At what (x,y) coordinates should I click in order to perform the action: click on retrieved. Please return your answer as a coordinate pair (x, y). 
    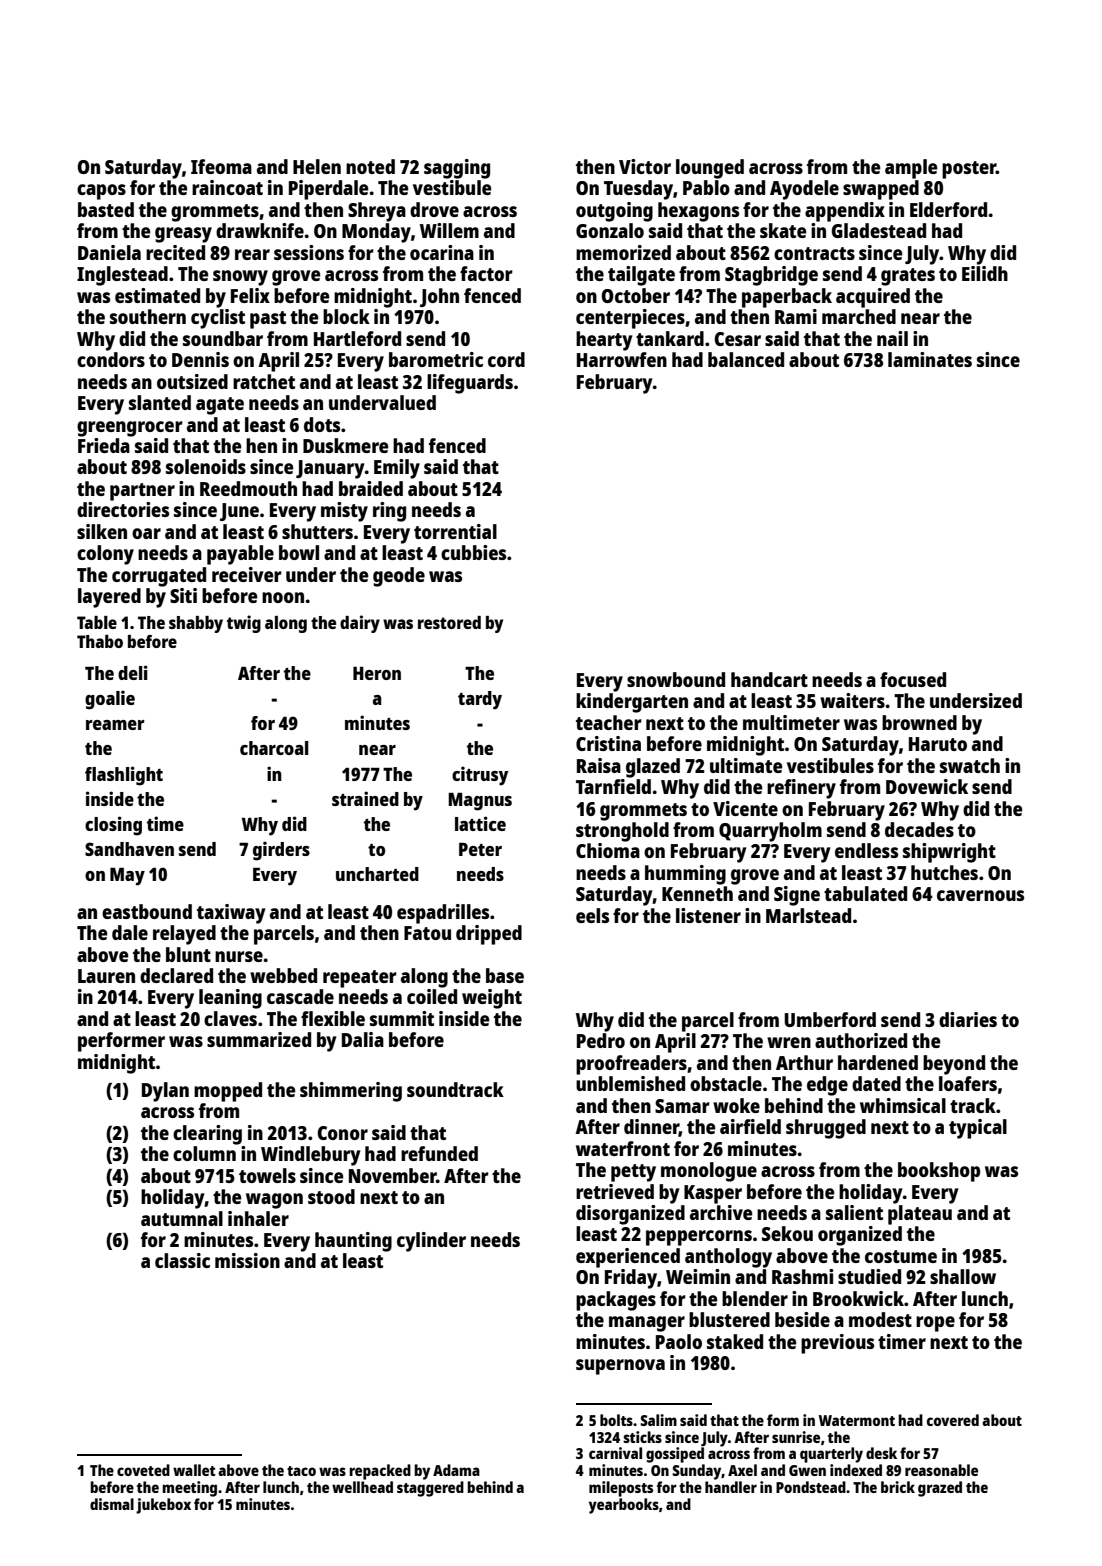
    Looking at the image, I should click on (615, 1191).
